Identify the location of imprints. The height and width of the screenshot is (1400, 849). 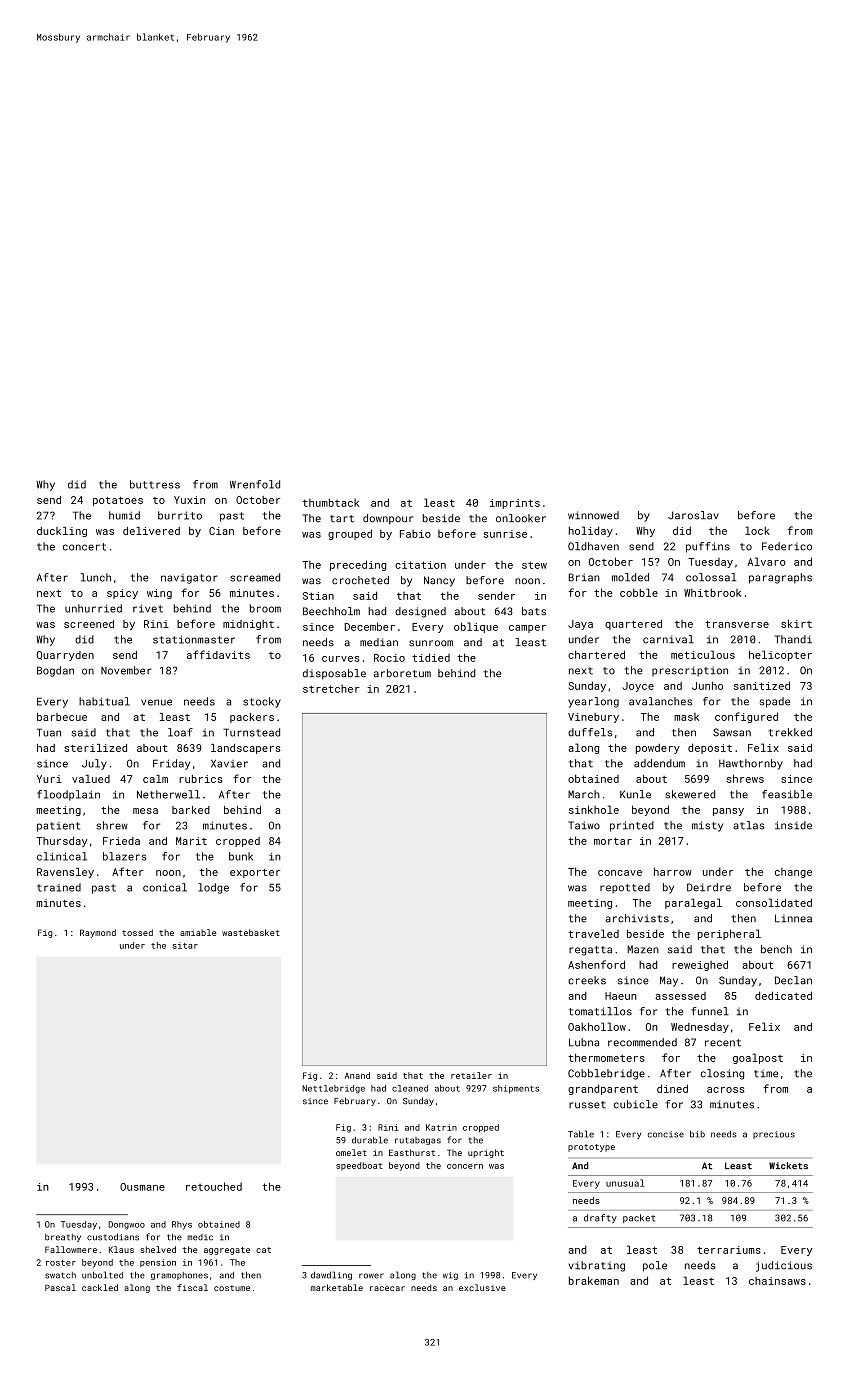
(515, 504).
